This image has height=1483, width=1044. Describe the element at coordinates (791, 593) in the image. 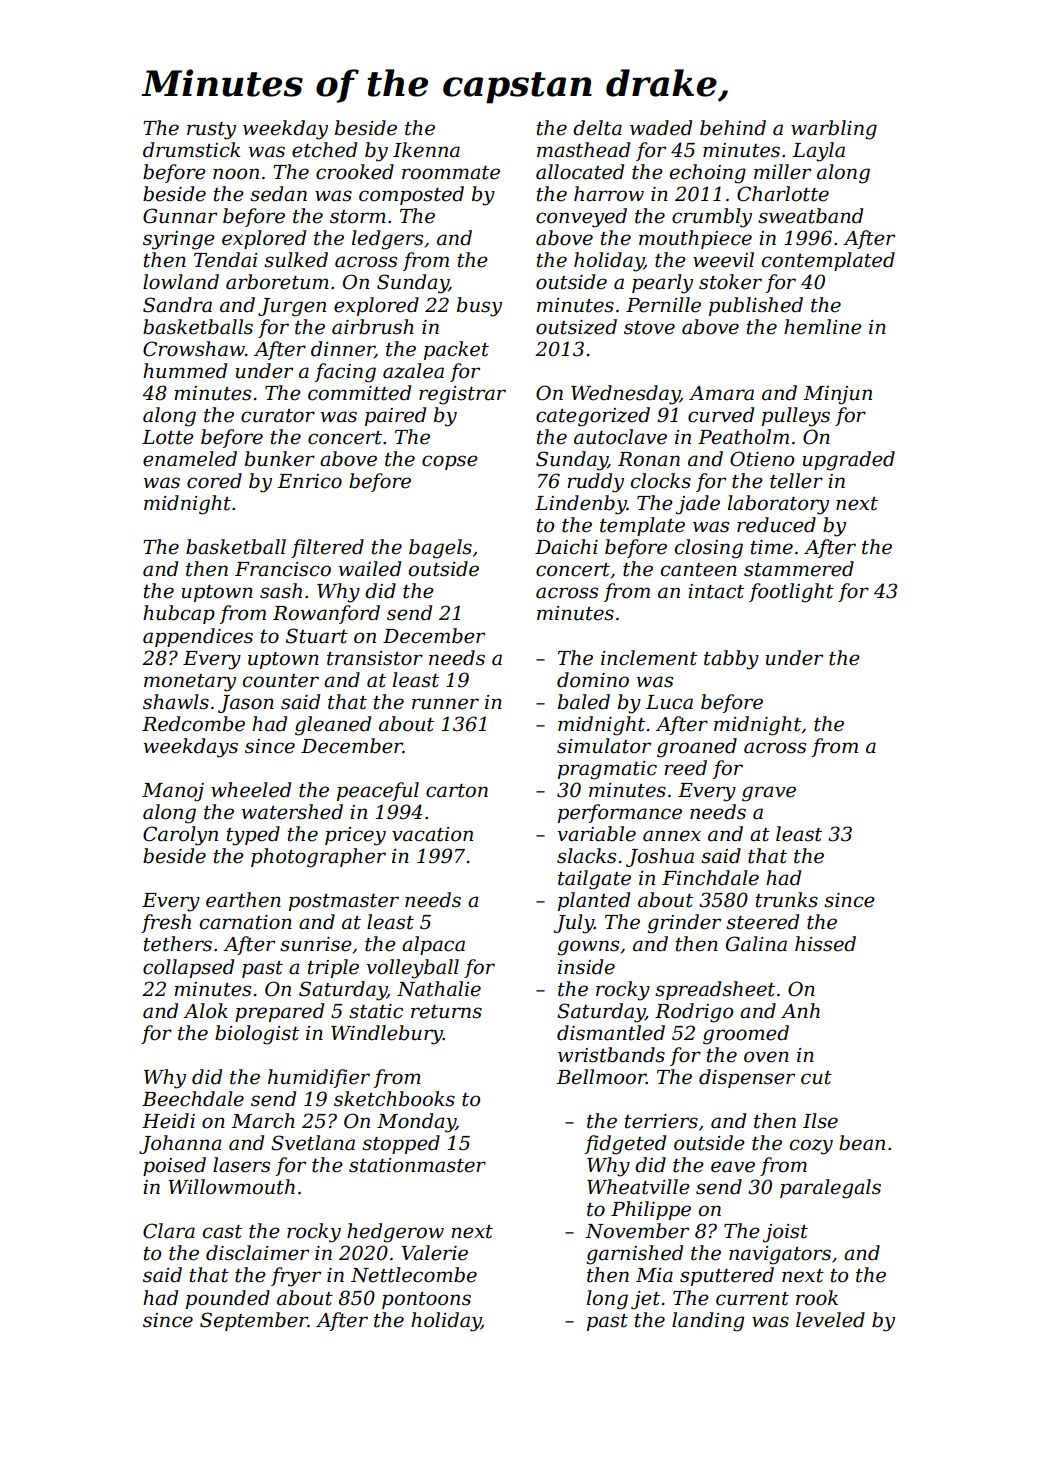

I see `footlight` at that location.
